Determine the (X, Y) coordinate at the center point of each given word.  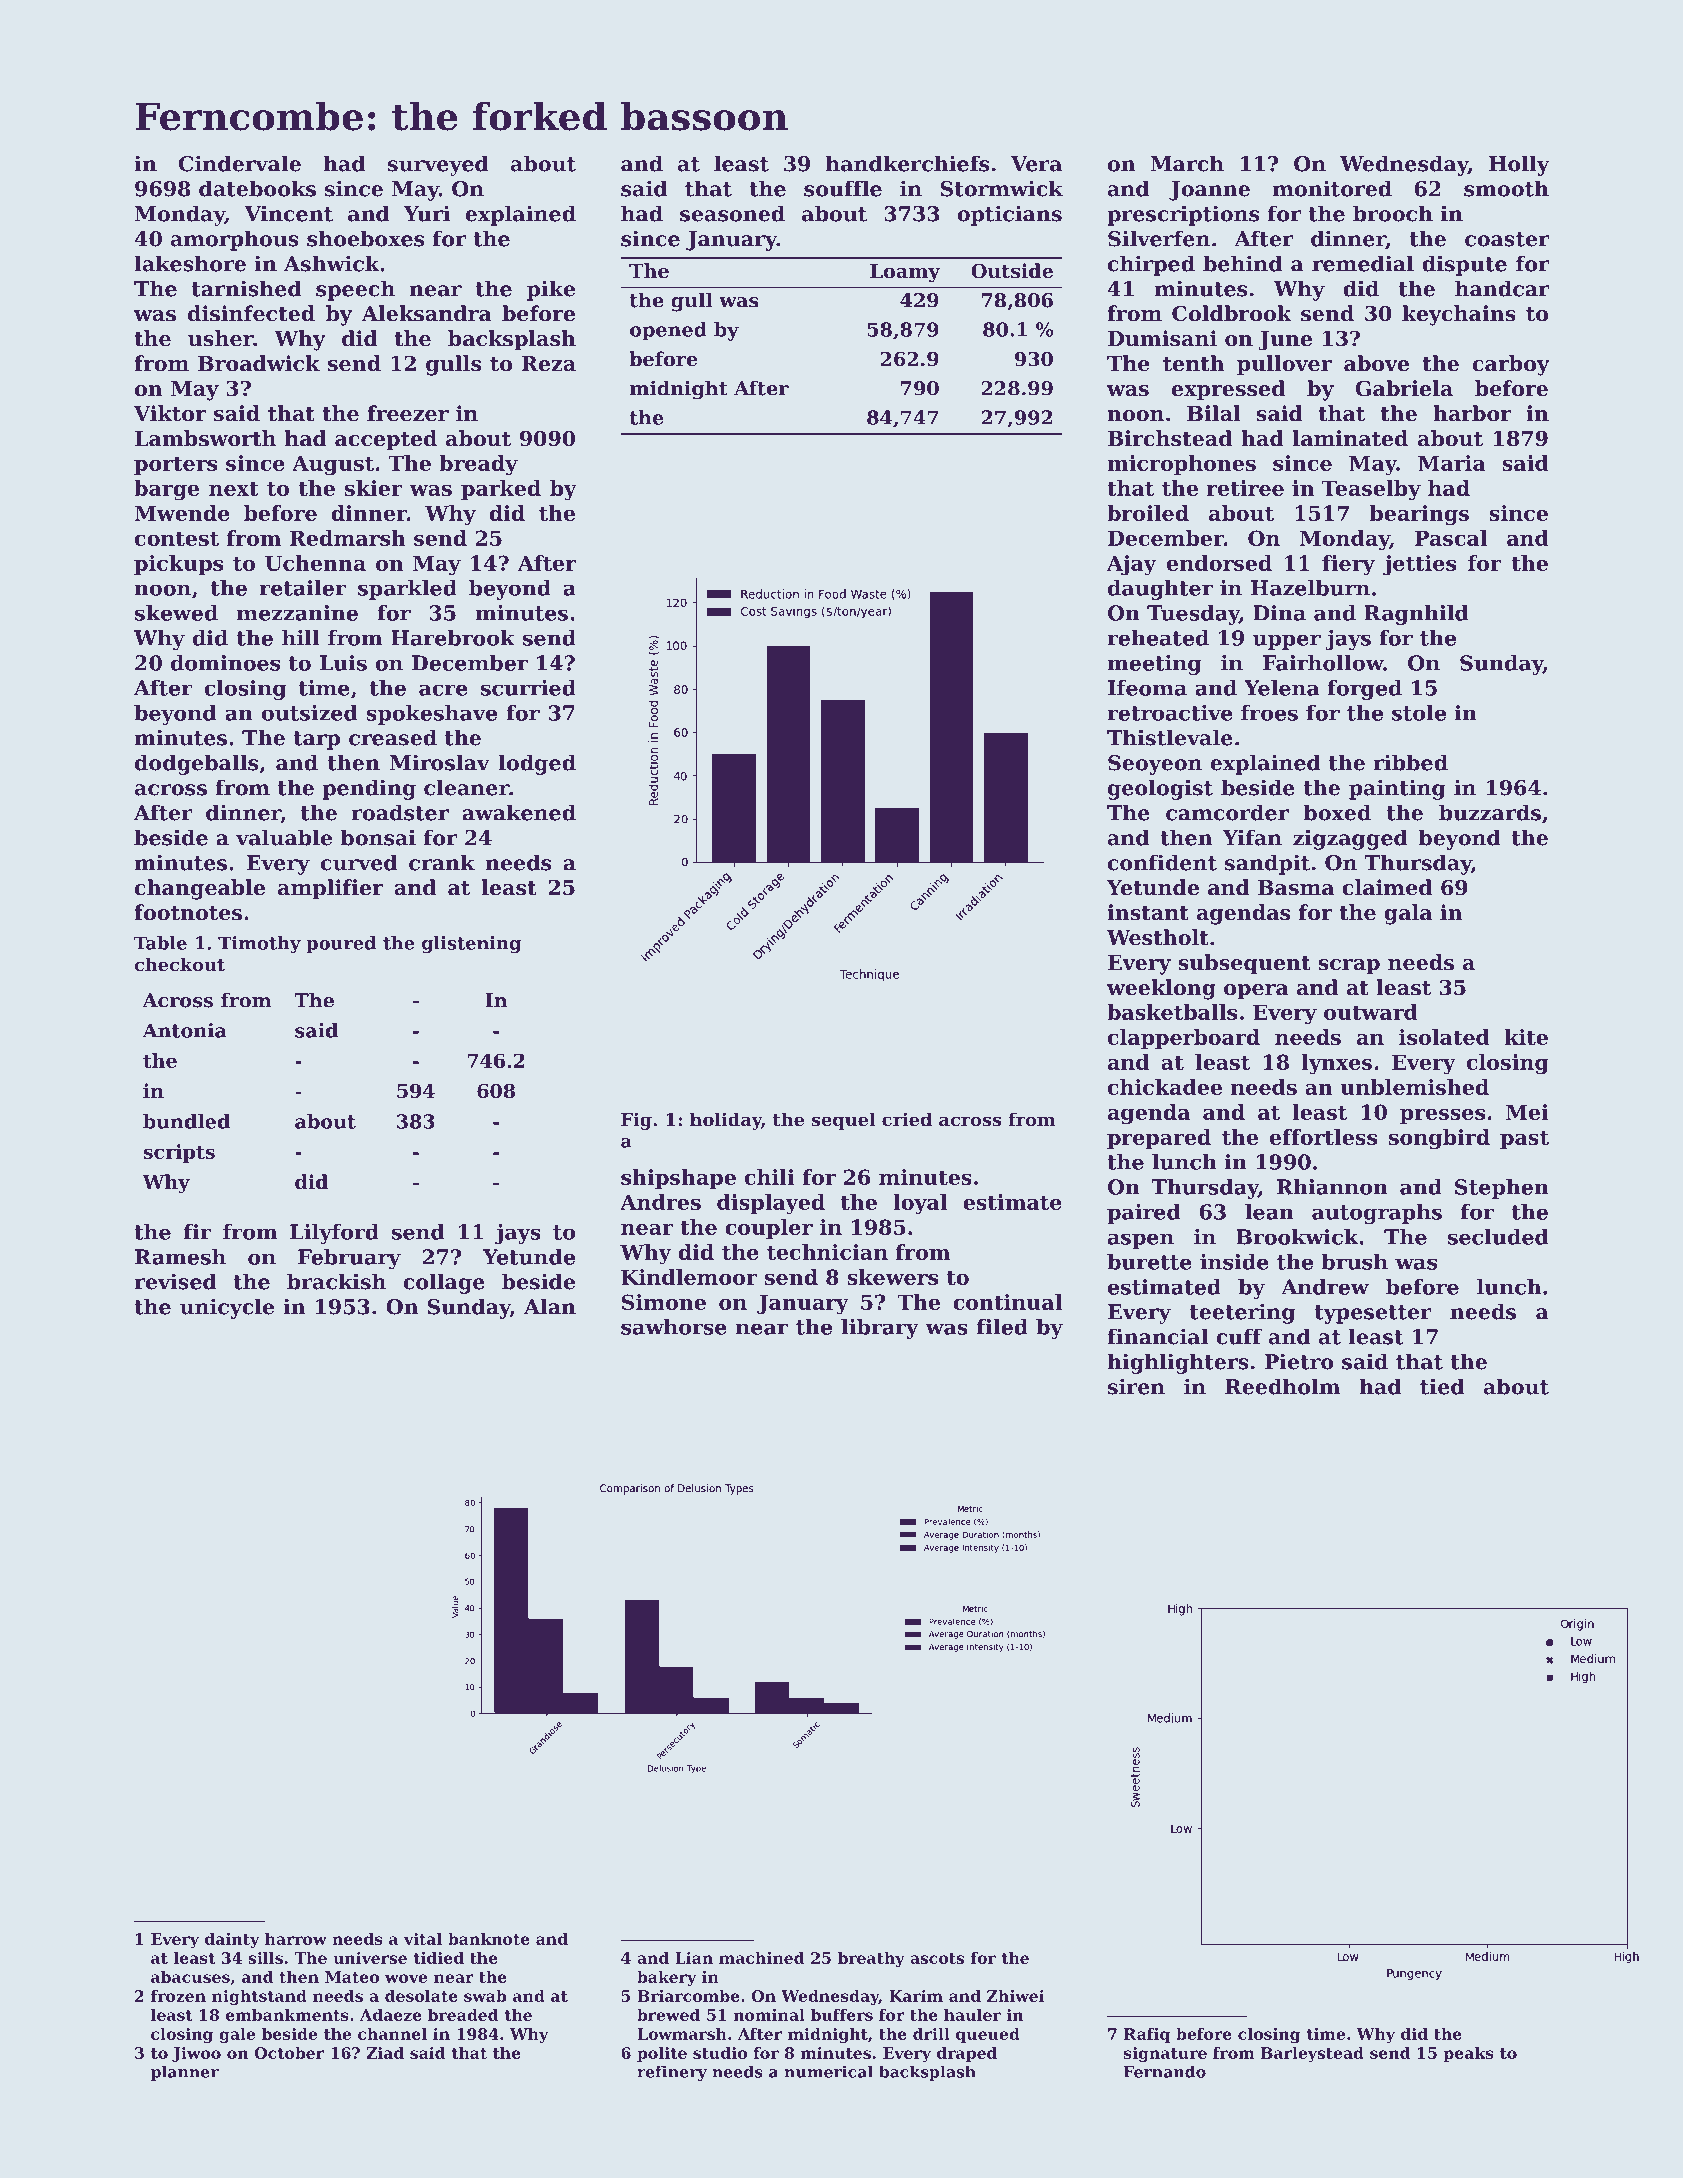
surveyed (438, 165)
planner (185, 2073)
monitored (1332, 188)
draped (967, 2054)
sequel (844, 1121)
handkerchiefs (907, 163)
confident (1162, 862)
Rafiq (1147, 2035)
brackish (336, 1281)
